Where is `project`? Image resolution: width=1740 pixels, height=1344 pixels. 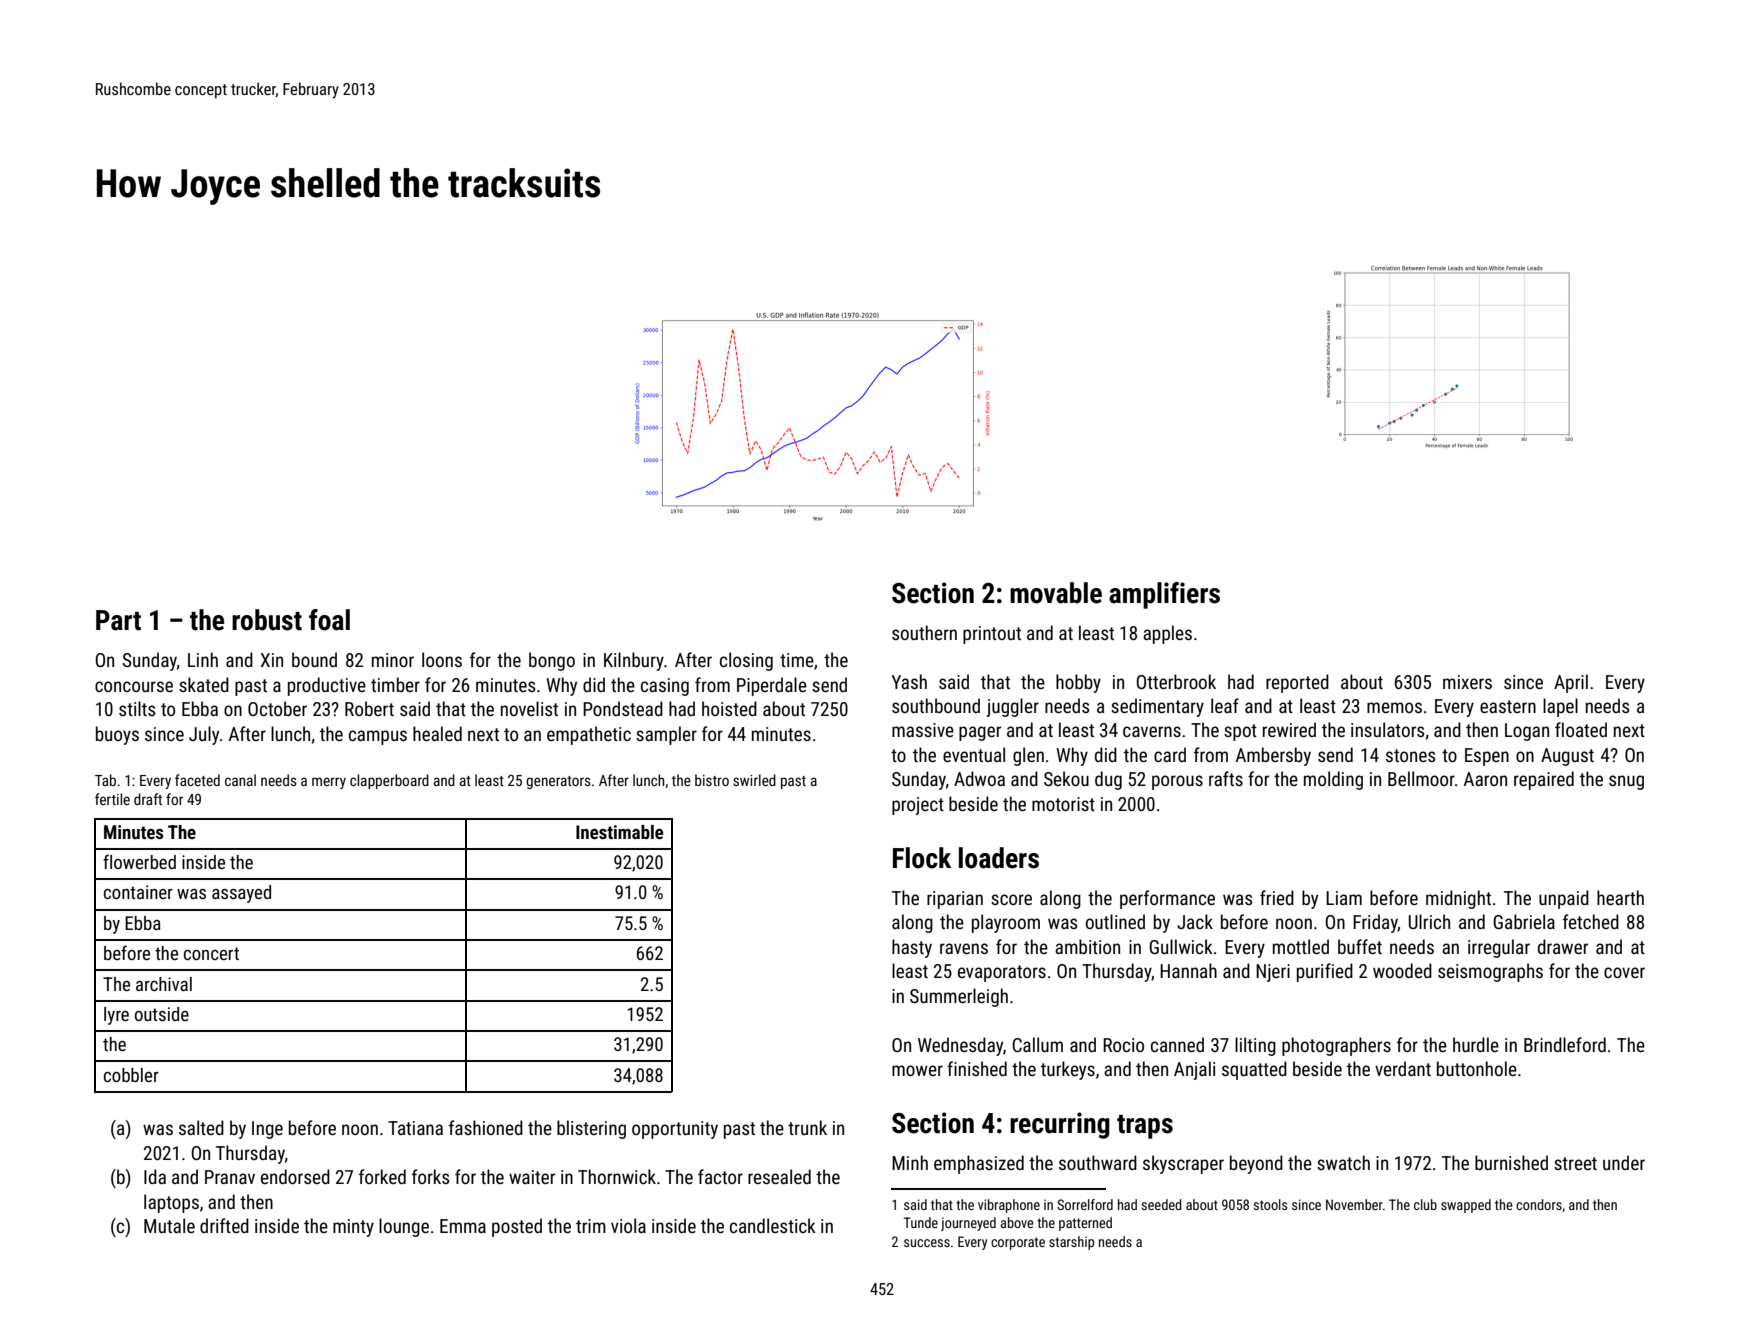
project is located at coordinates (918, 806).
